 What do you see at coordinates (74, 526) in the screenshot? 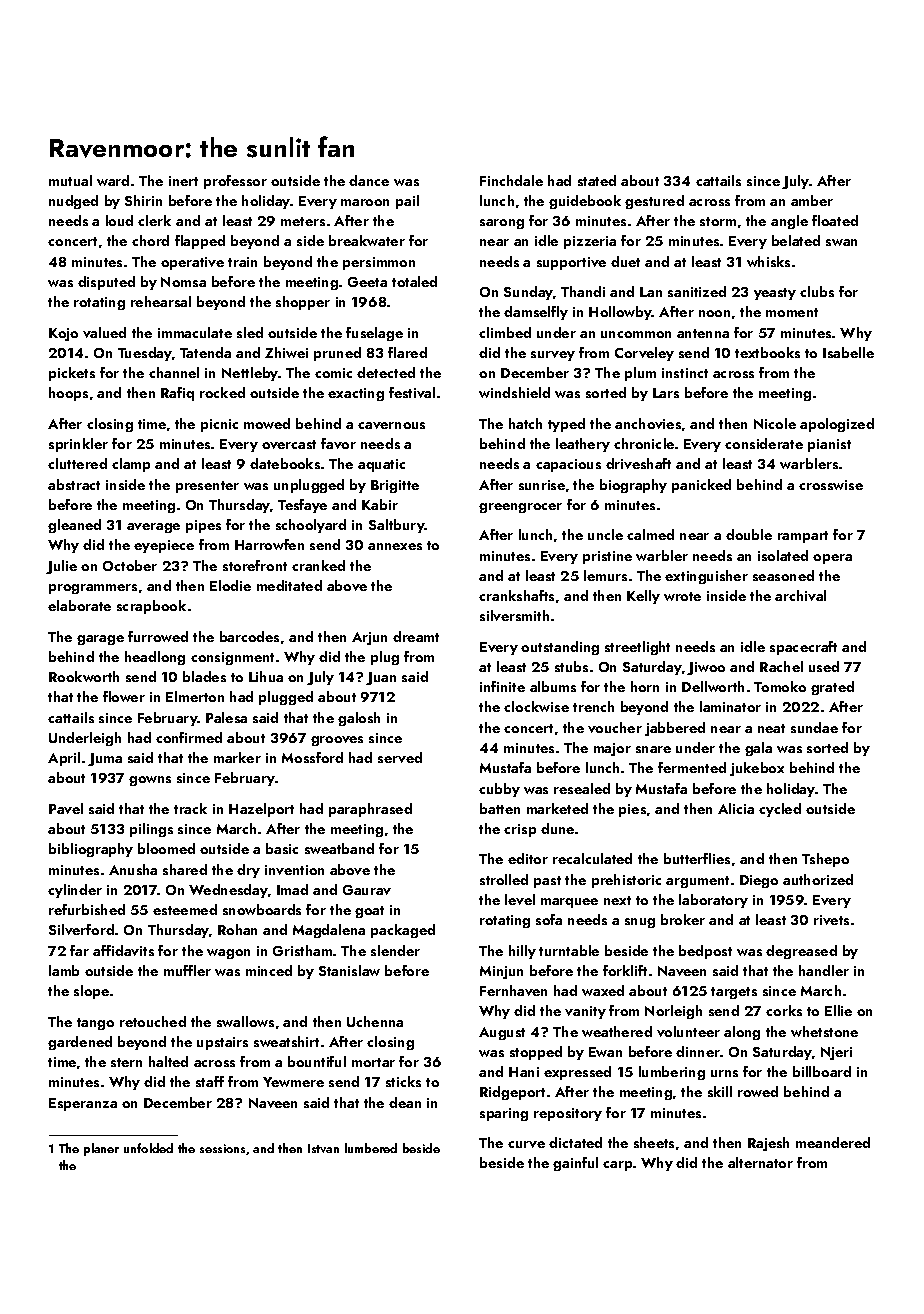
I see `gleaned` at bounding box center [74, 526].
